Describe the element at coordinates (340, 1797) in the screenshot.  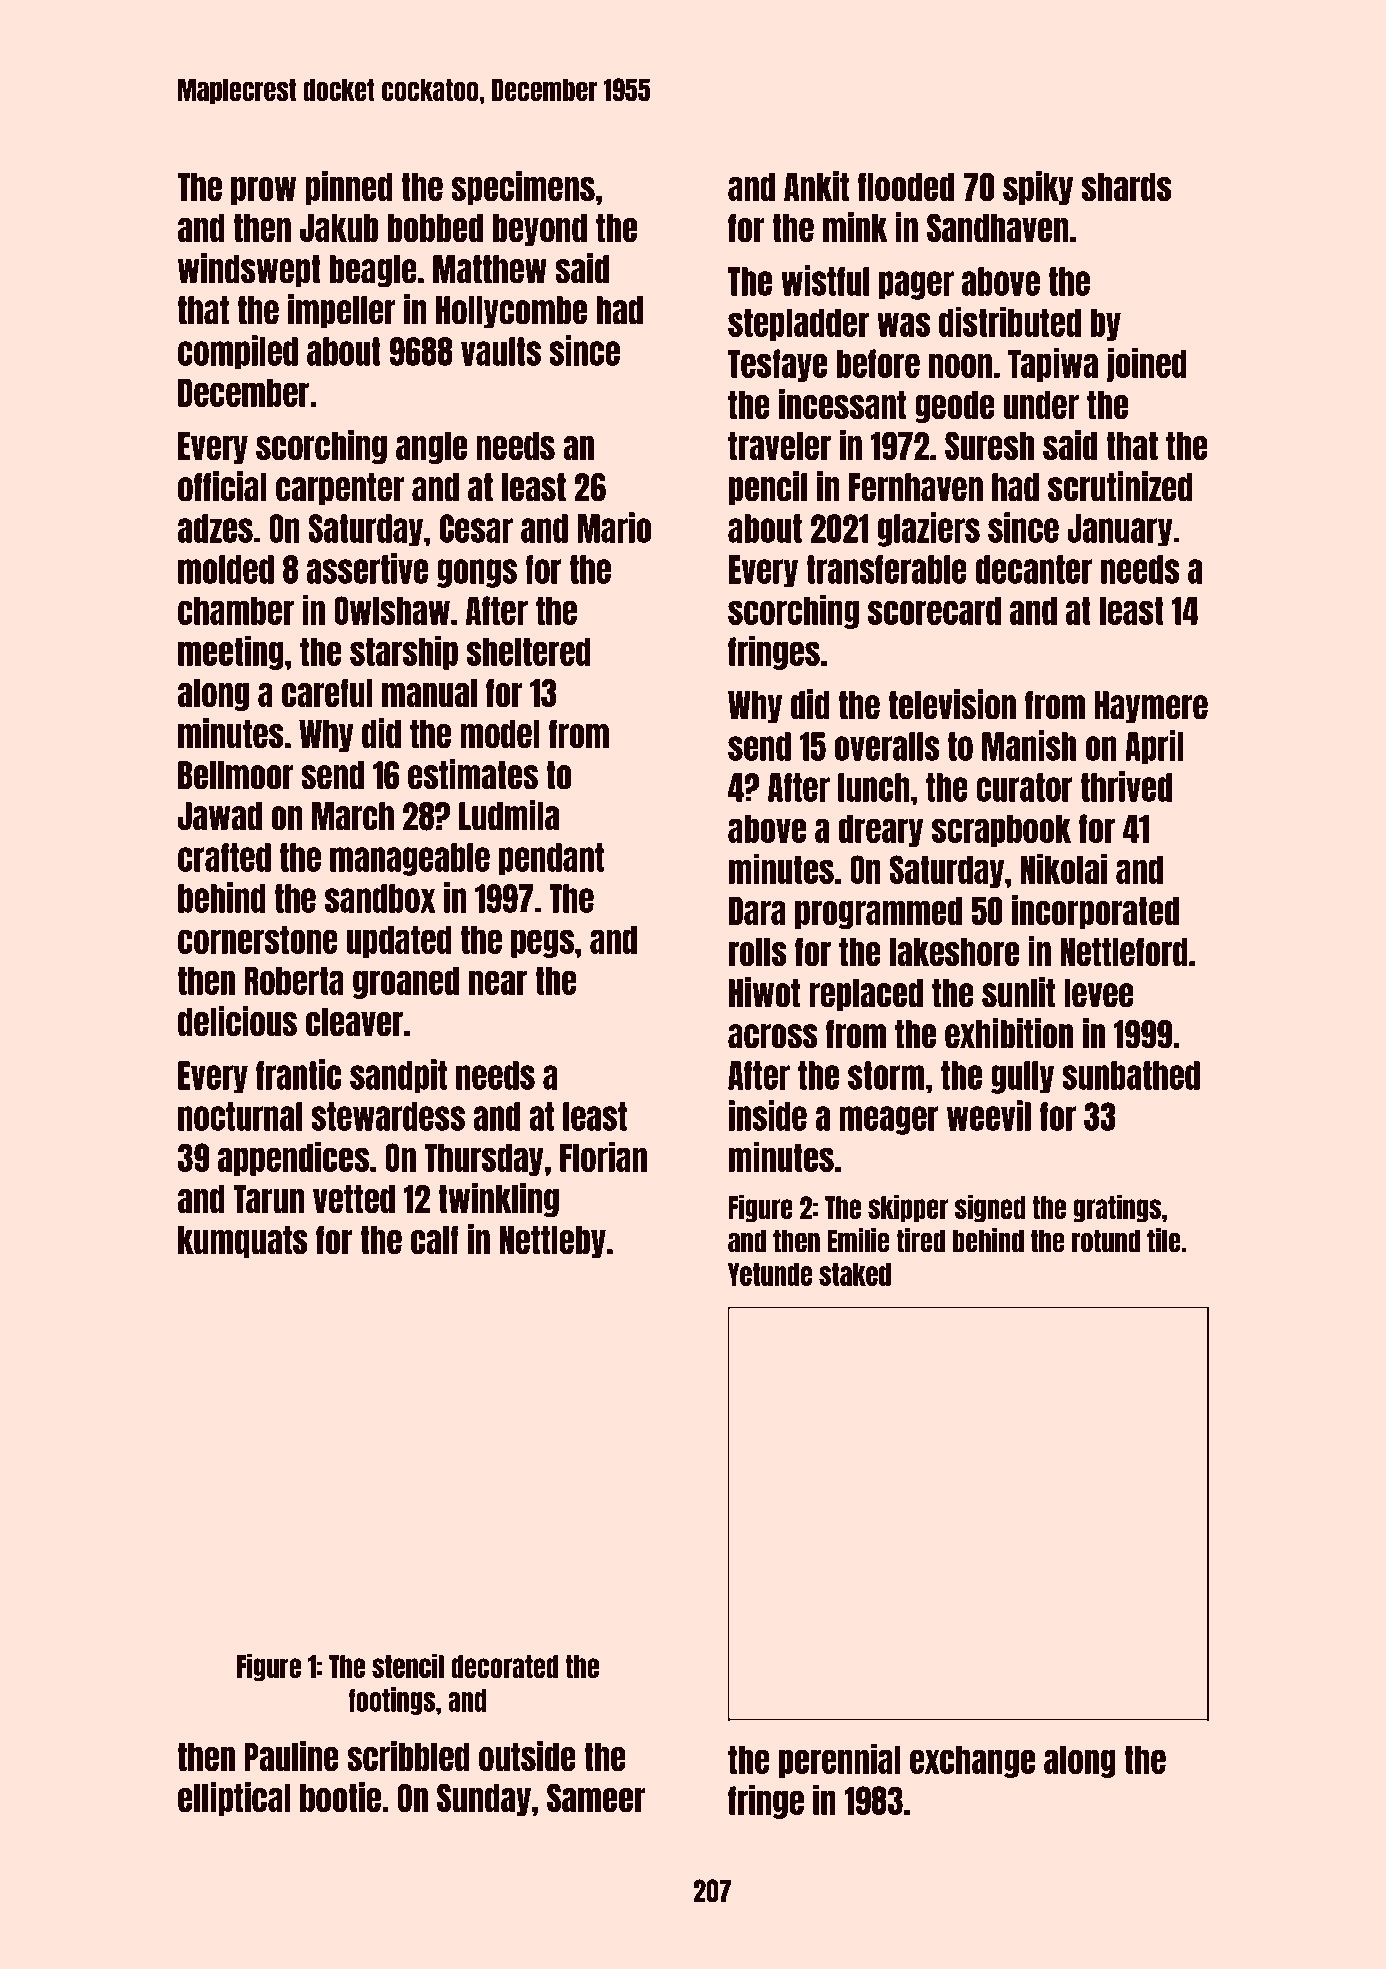
I see `bootie` at that location.
